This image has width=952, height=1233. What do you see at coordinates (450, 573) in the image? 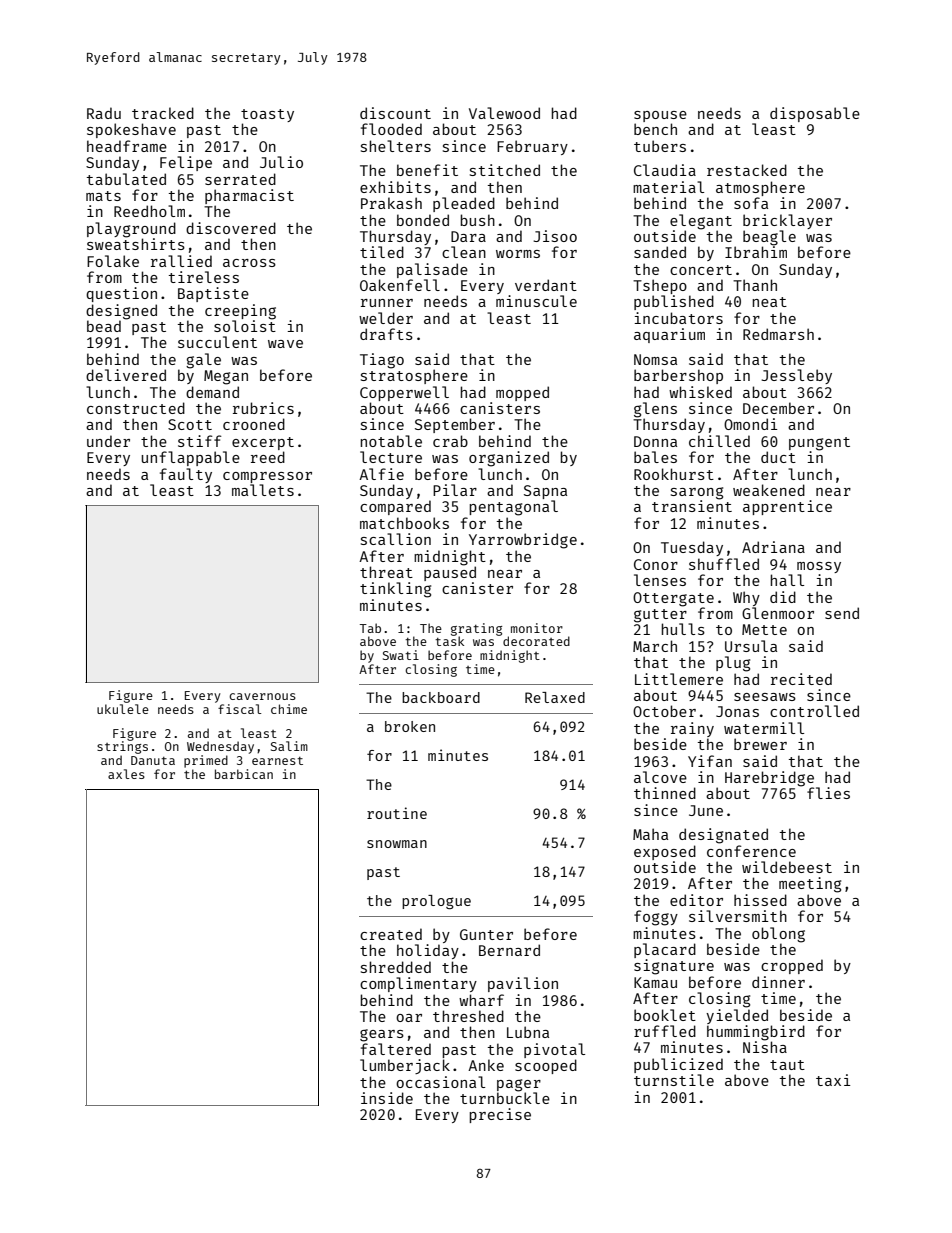
I see `paused` at bounding box center [450, 573].
